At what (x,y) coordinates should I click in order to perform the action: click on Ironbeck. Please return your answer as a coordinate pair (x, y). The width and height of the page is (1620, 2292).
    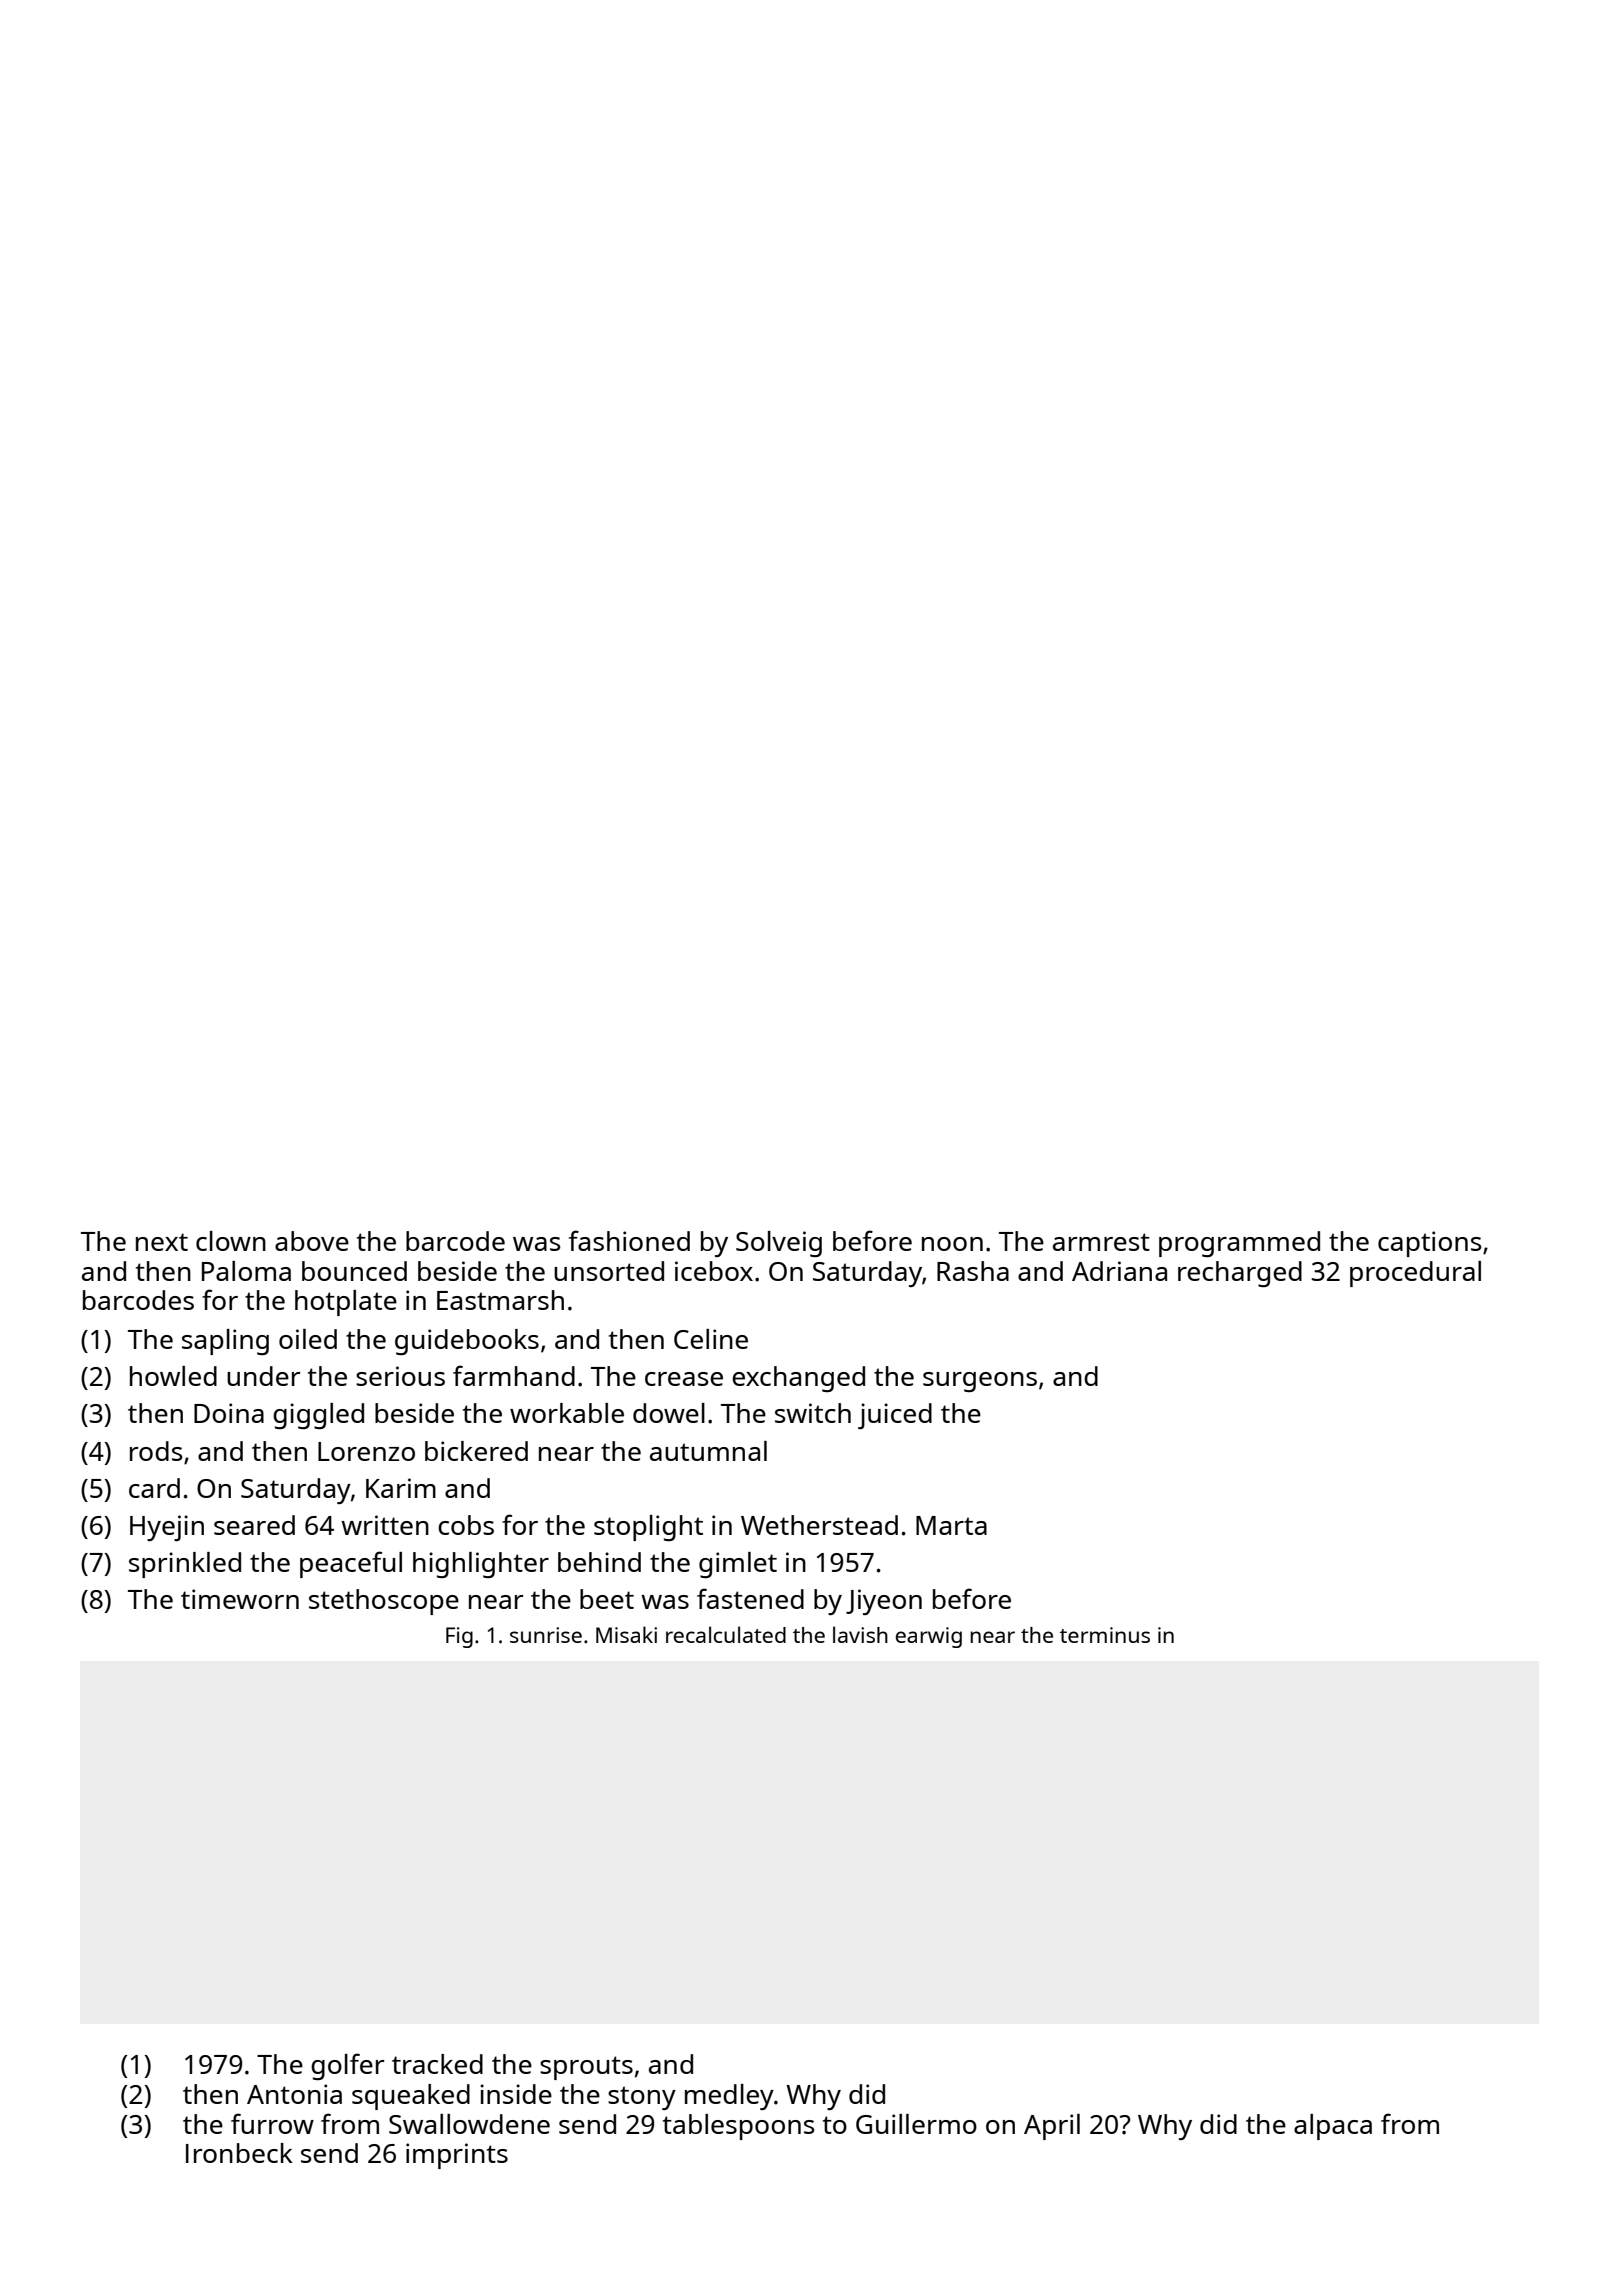
    Looking at the image, I should click on (239, 2153).
